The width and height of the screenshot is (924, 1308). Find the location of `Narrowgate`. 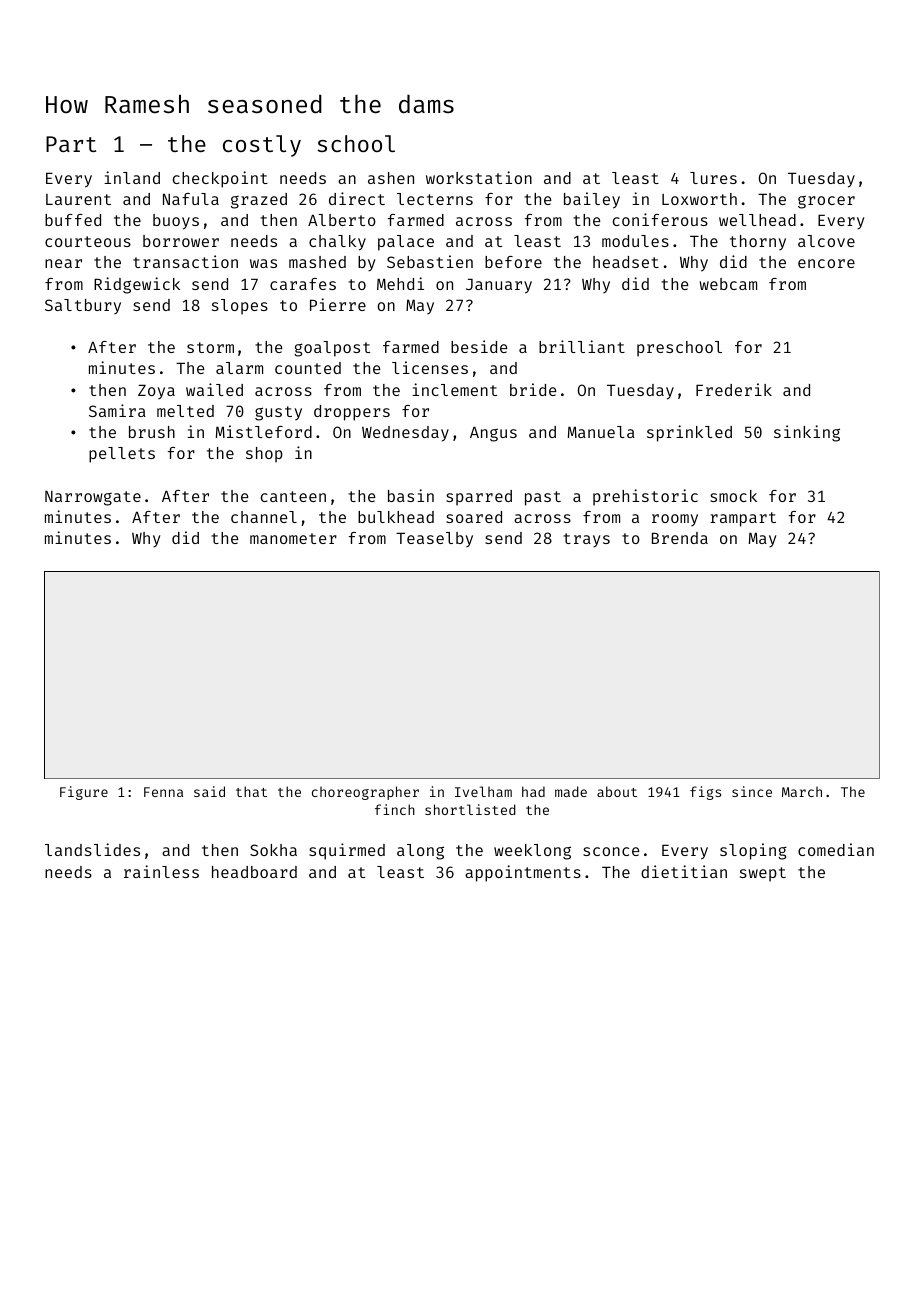

Narrowgate is located at coordinates (93, 498).
